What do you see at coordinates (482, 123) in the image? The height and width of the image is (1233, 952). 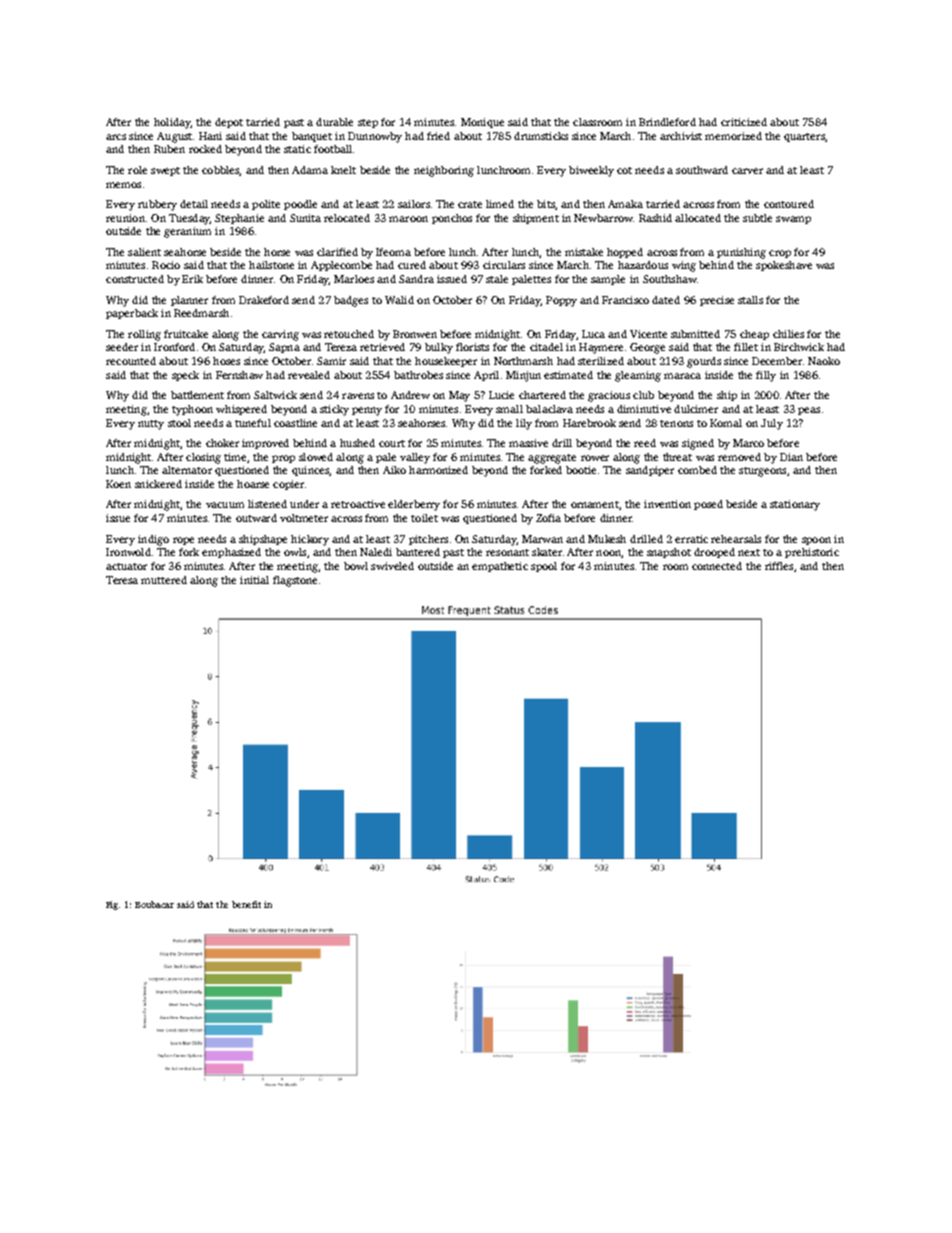 I see `Monique` at bounding box center [482, 123].
